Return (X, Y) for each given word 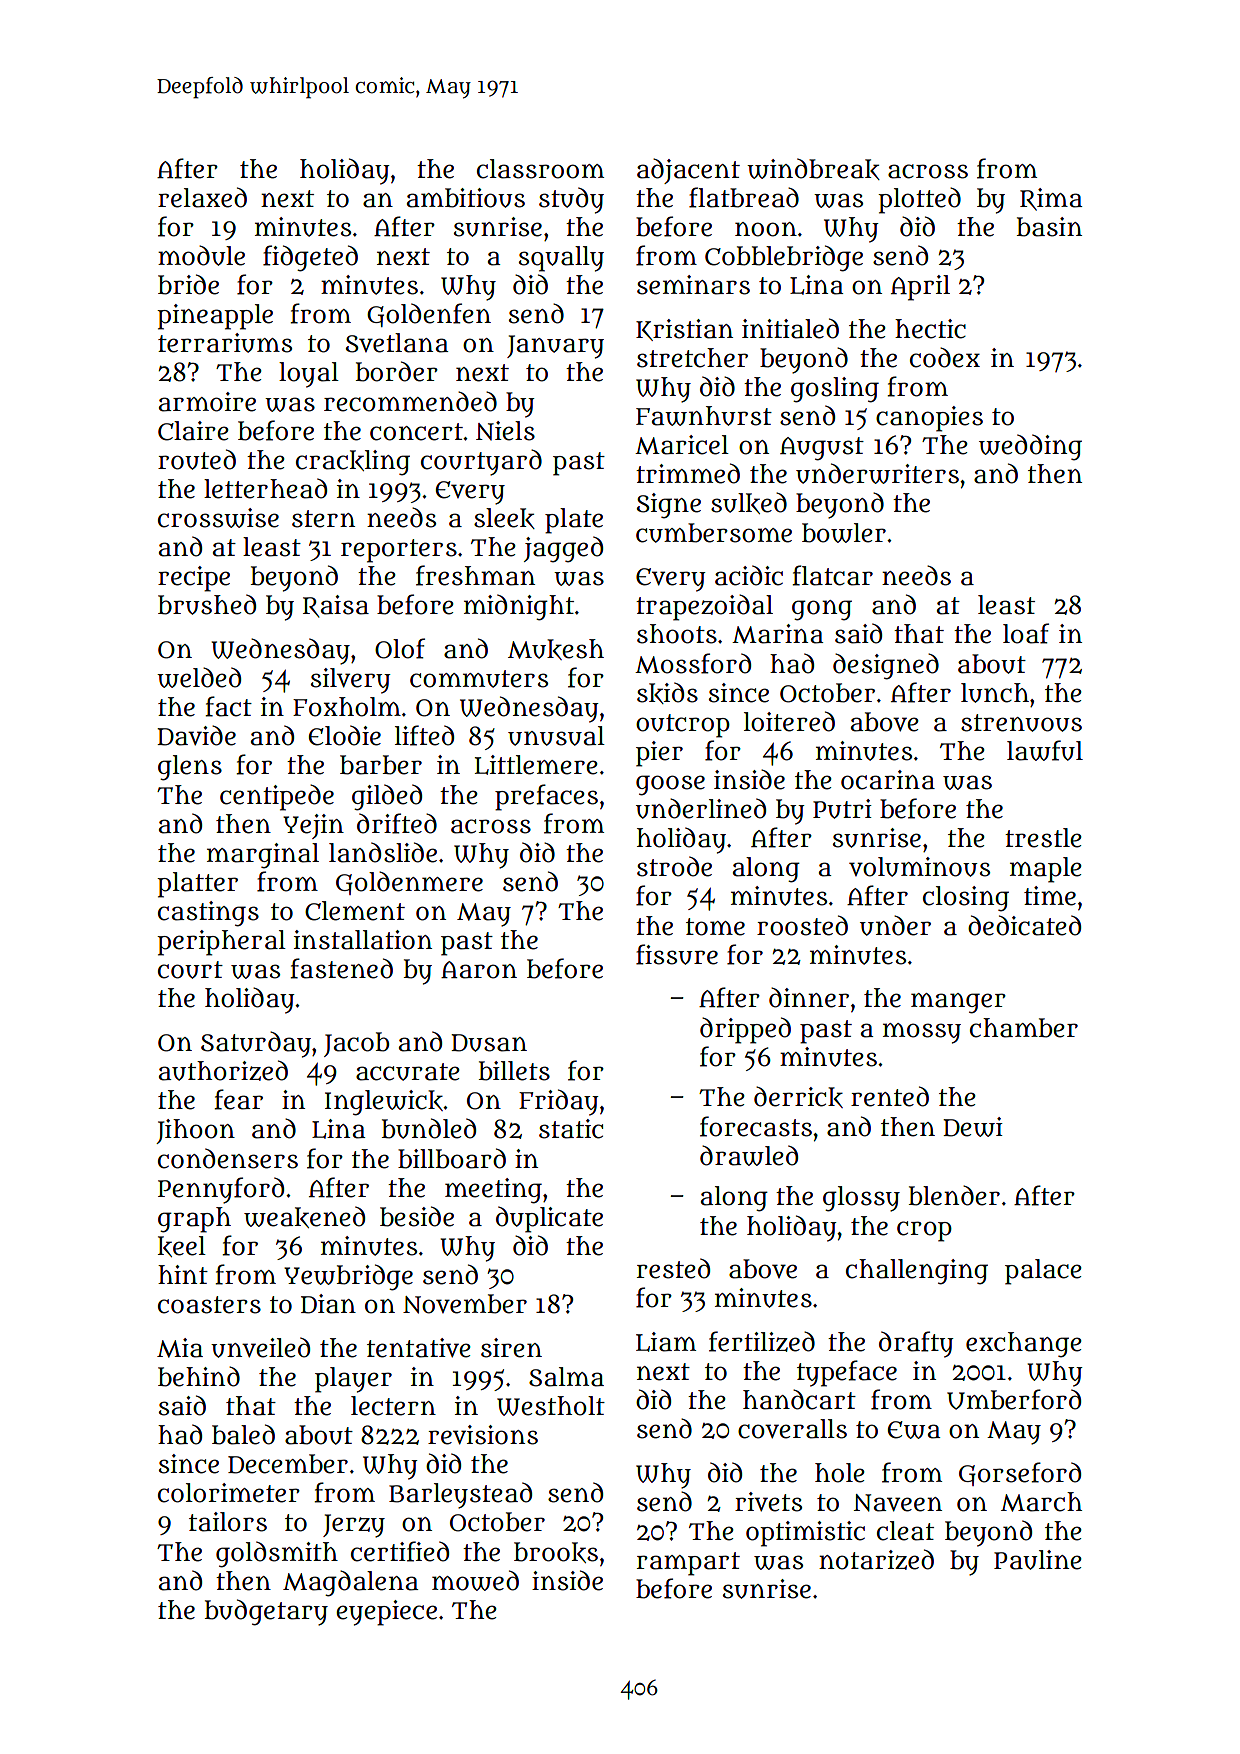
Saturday (256, 1044)
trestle (1043, 838)
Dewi (973, 1127)
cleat (905, 1531)
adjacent (688, 171)
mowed (475, 1580)
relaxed (202, 197)
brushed (207, 604)
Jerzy (354, 1526)
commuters (479, 679)
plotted (919, 200)
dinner (809, 997)
